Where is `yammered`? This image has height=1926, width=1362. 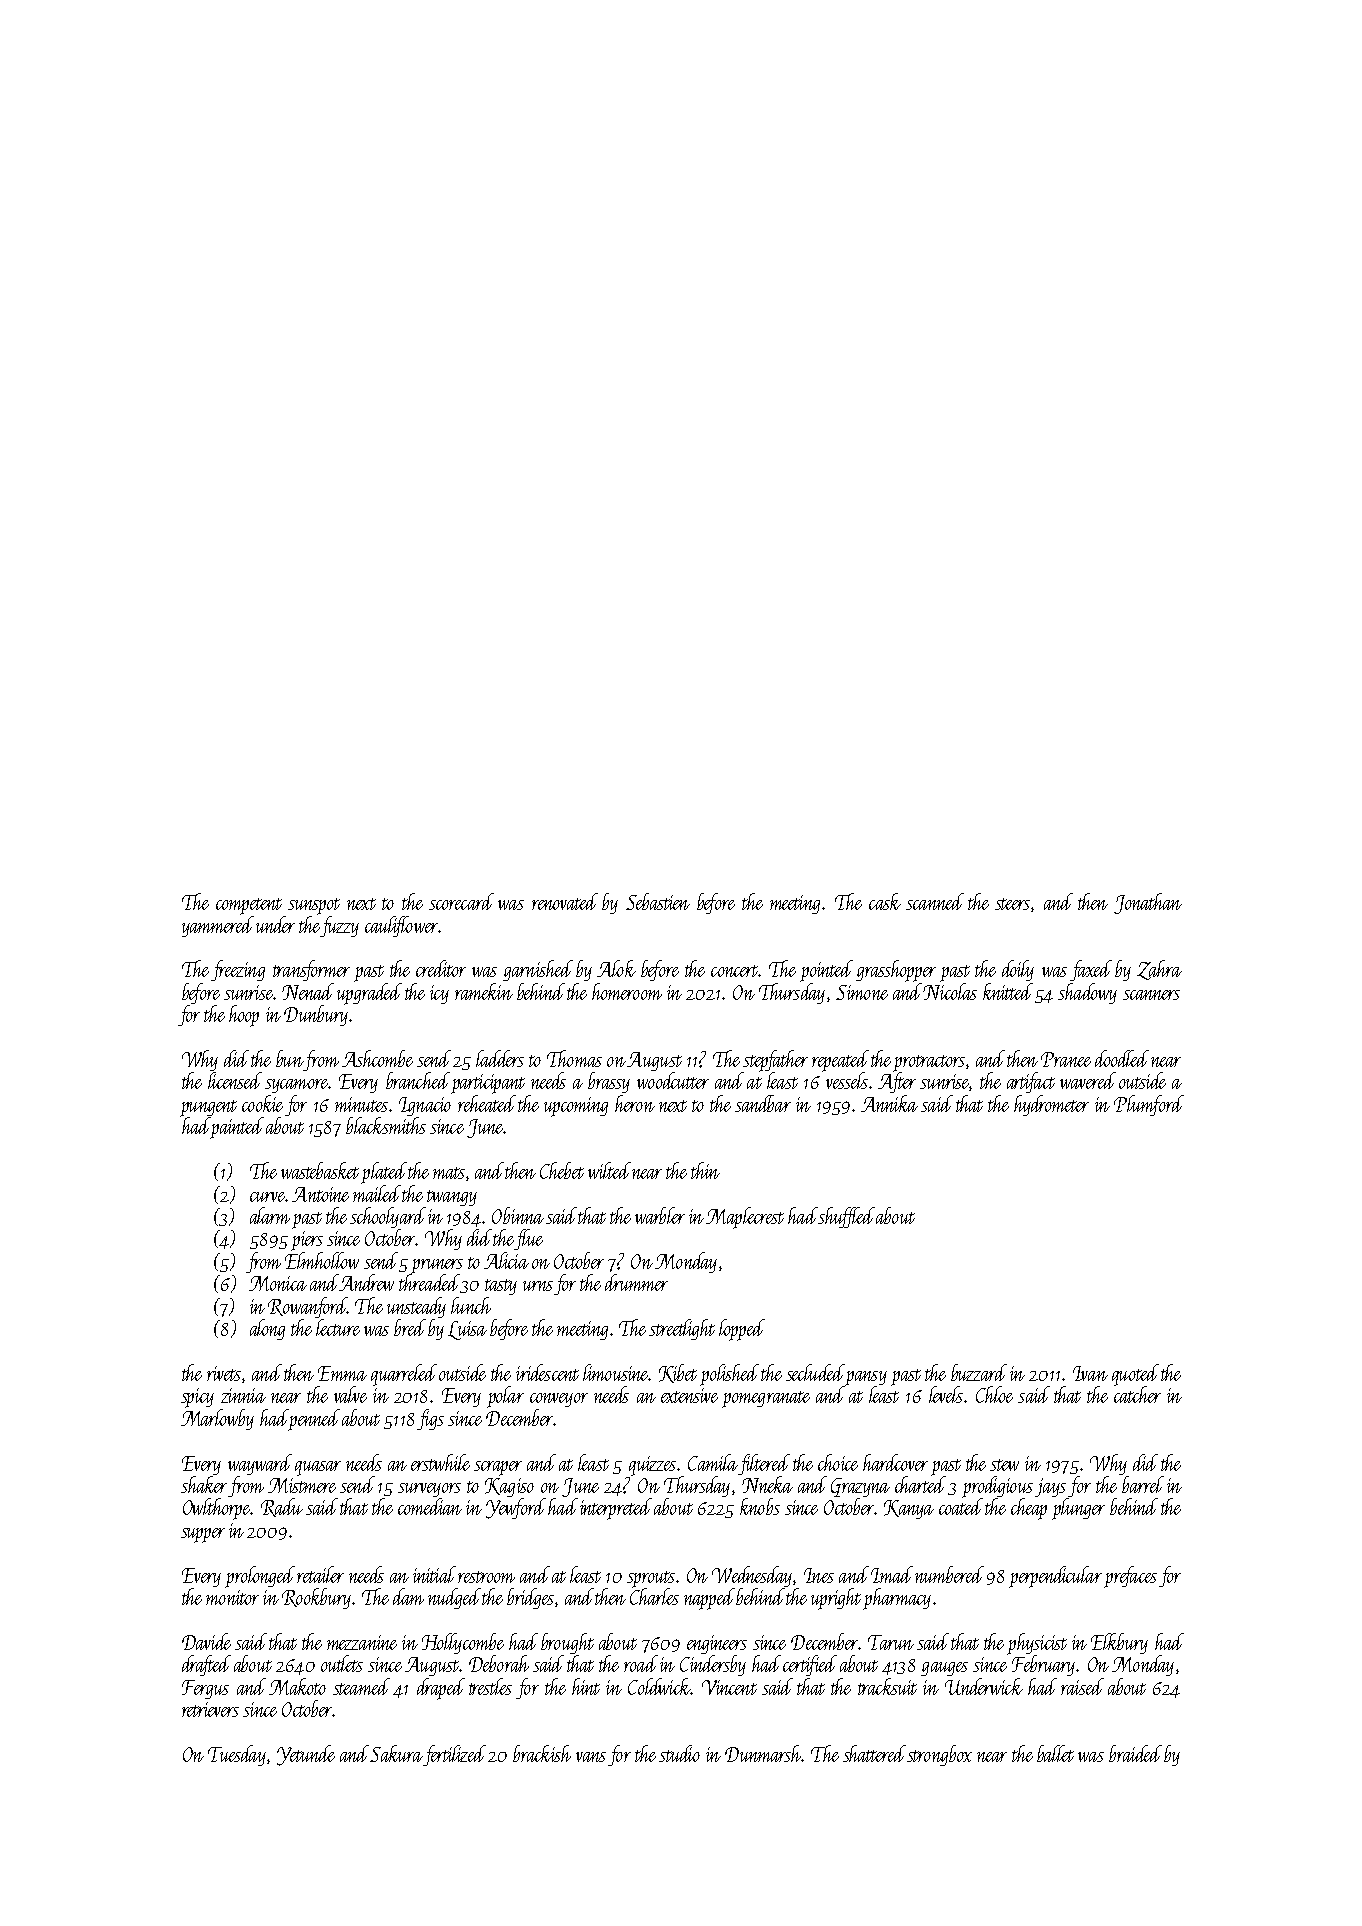 yammered is located at coordinates (218, 926).
